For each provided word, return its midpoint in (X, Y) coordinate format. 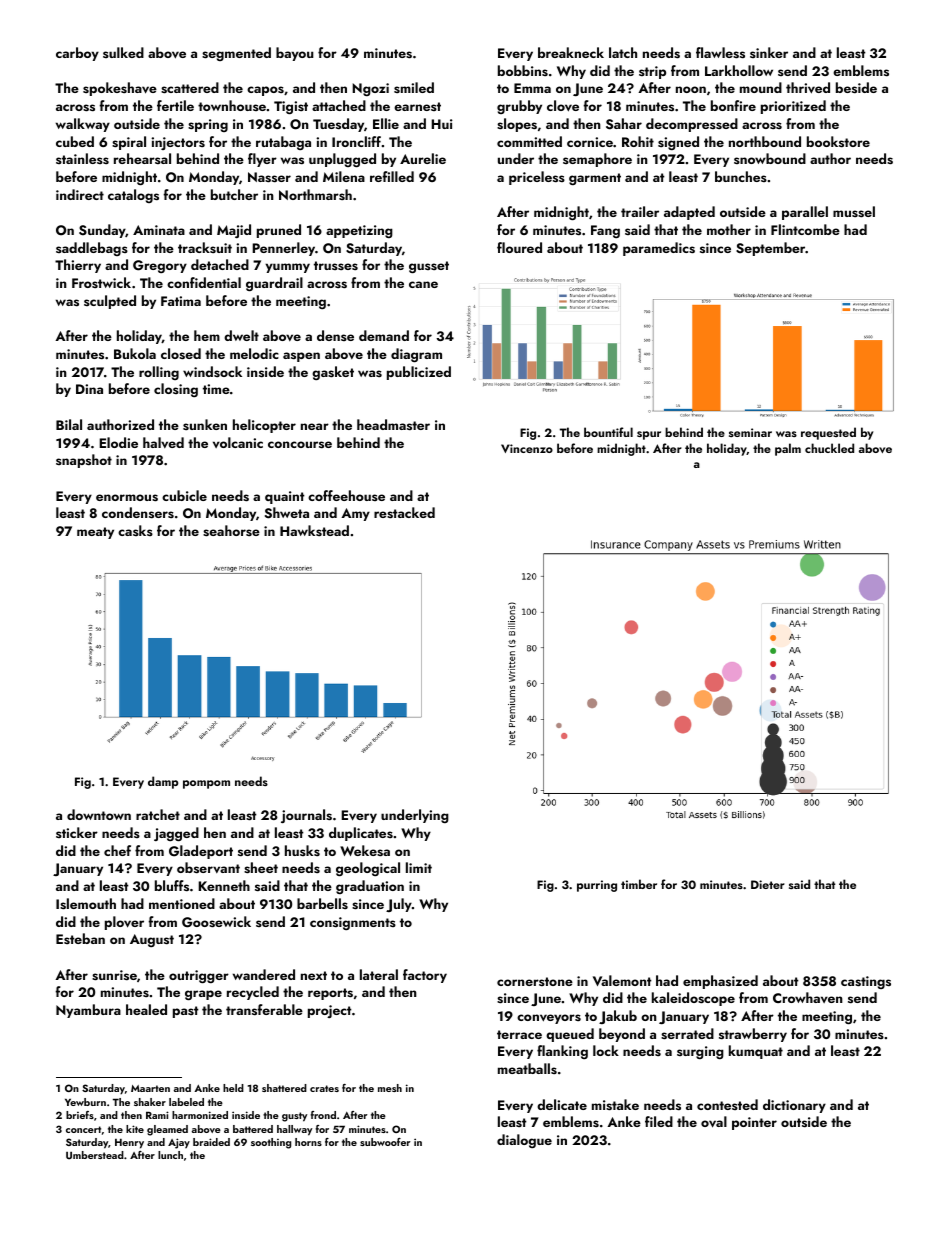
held (233, 1088)
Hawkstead (314, 530)
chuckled (829, 448)
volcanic (238, 442)
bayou (295, 54)
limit (419, 867)
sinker (769, 52)
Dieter (768, 884)
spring (208, 125)
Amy (355, 514)
